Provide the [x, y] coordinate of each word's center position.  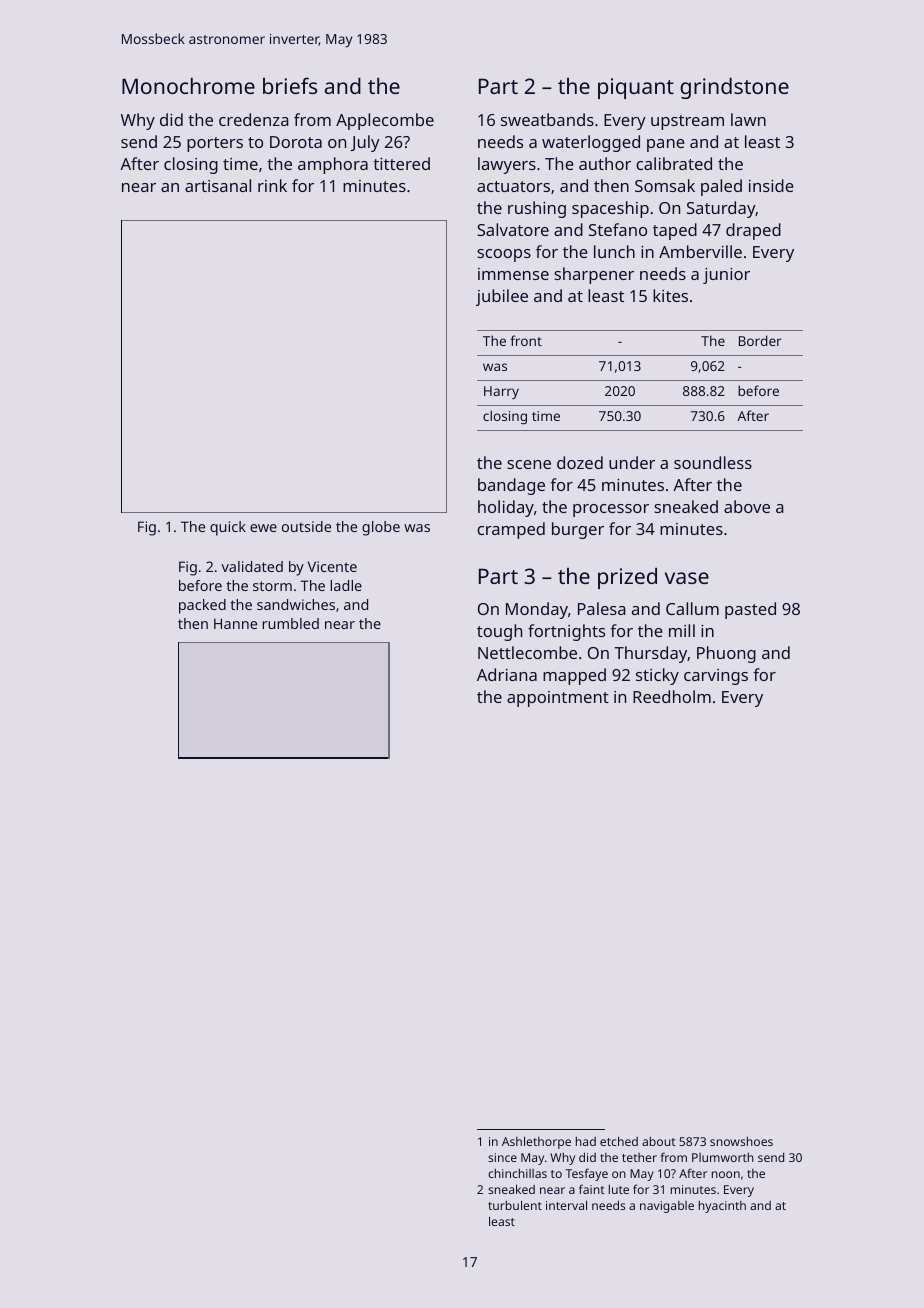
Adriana [507, 674]
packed [202, 606]
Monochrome [188, 86]
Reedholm [672, 696]
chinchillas [517, 1173]
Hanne [235, 623]
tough [499, 632]
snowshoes [741, 1141]
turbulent [515, 1205]
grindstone [734, 88]
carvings [716, 677]
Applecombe [385, 121]
